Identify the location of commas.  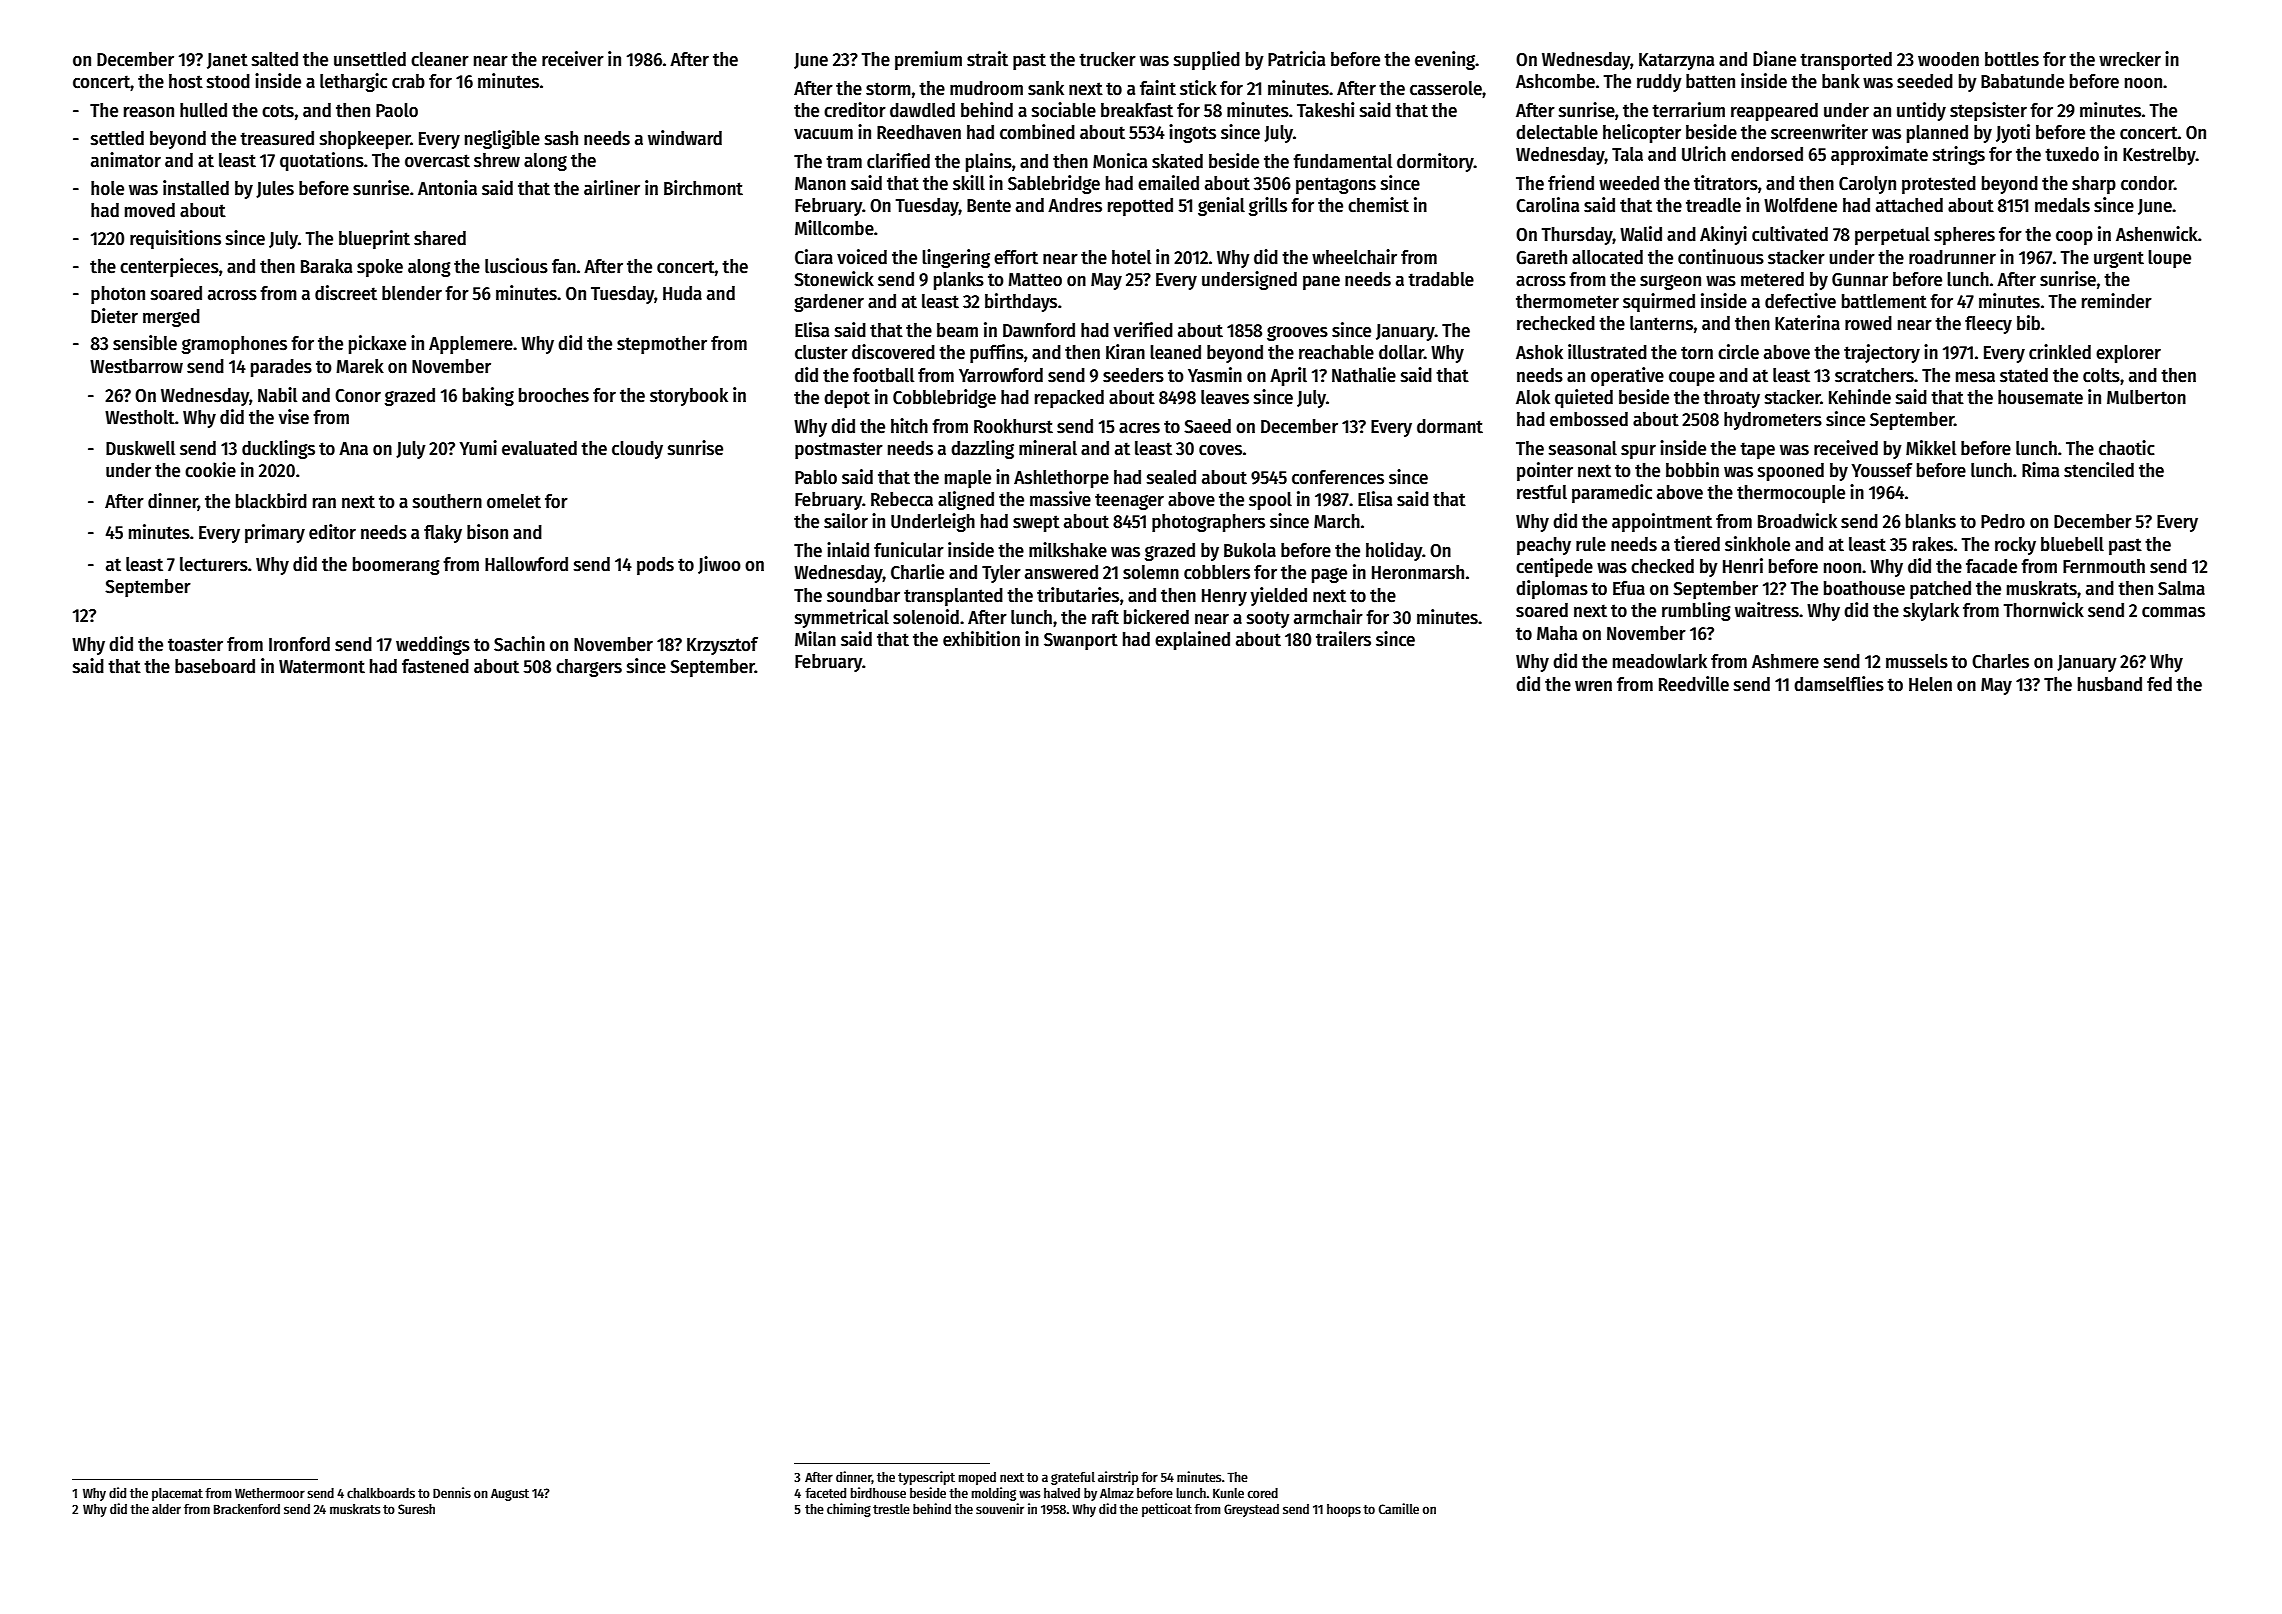
(2173, 612).
